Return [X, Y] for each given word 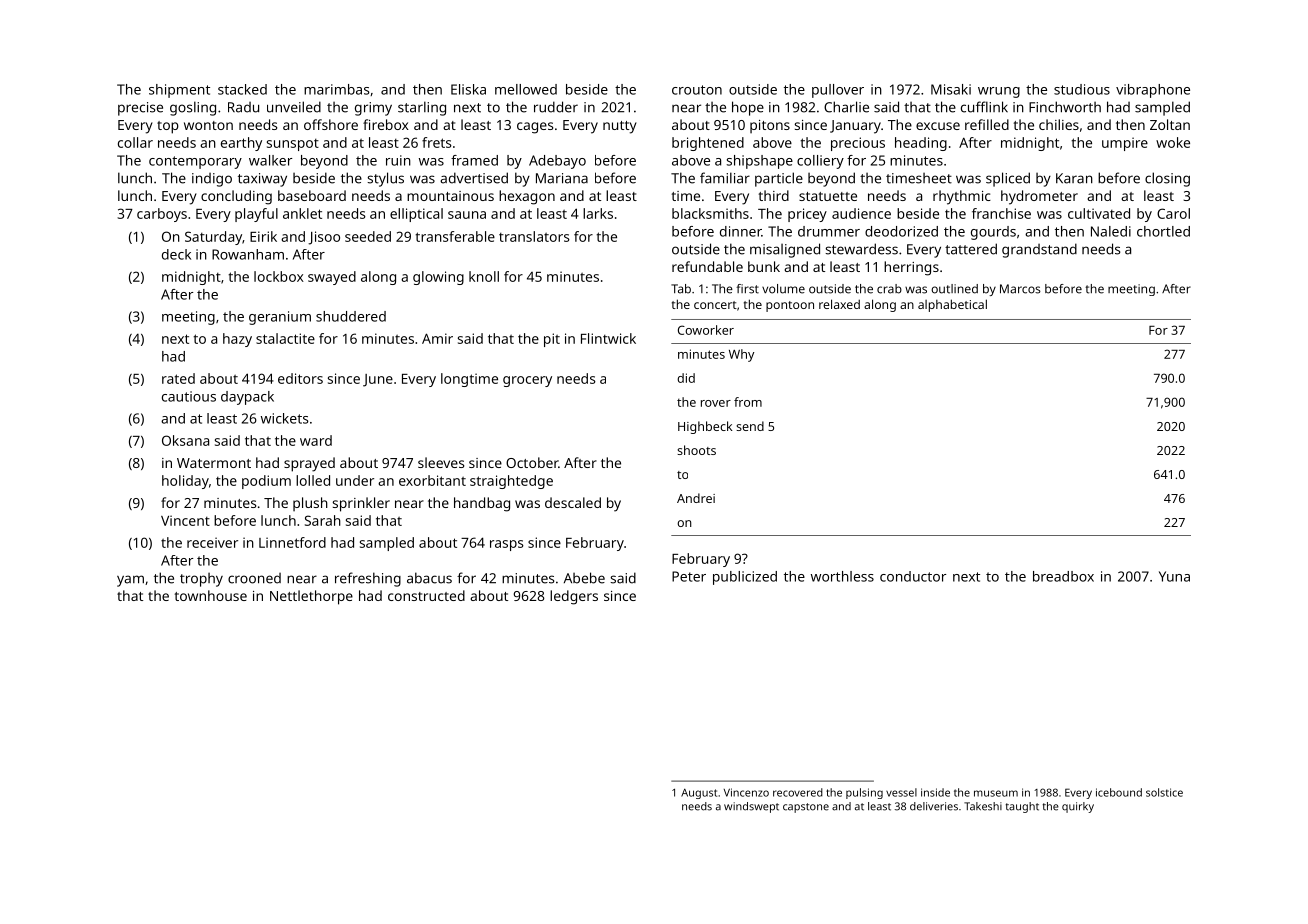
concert [715, 305]
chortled [1163, 231]
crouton [697, 90]
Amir [437, 338]
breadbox [1063, 576]
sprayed [309, 464]
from [748, 402]
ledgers [574, 597]
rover [716, 403]
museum [996, 793]
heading [921, 144]
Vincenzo [746, 792]
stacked [242, 89]
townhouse [211, 595]
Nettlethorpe [311, 597]
